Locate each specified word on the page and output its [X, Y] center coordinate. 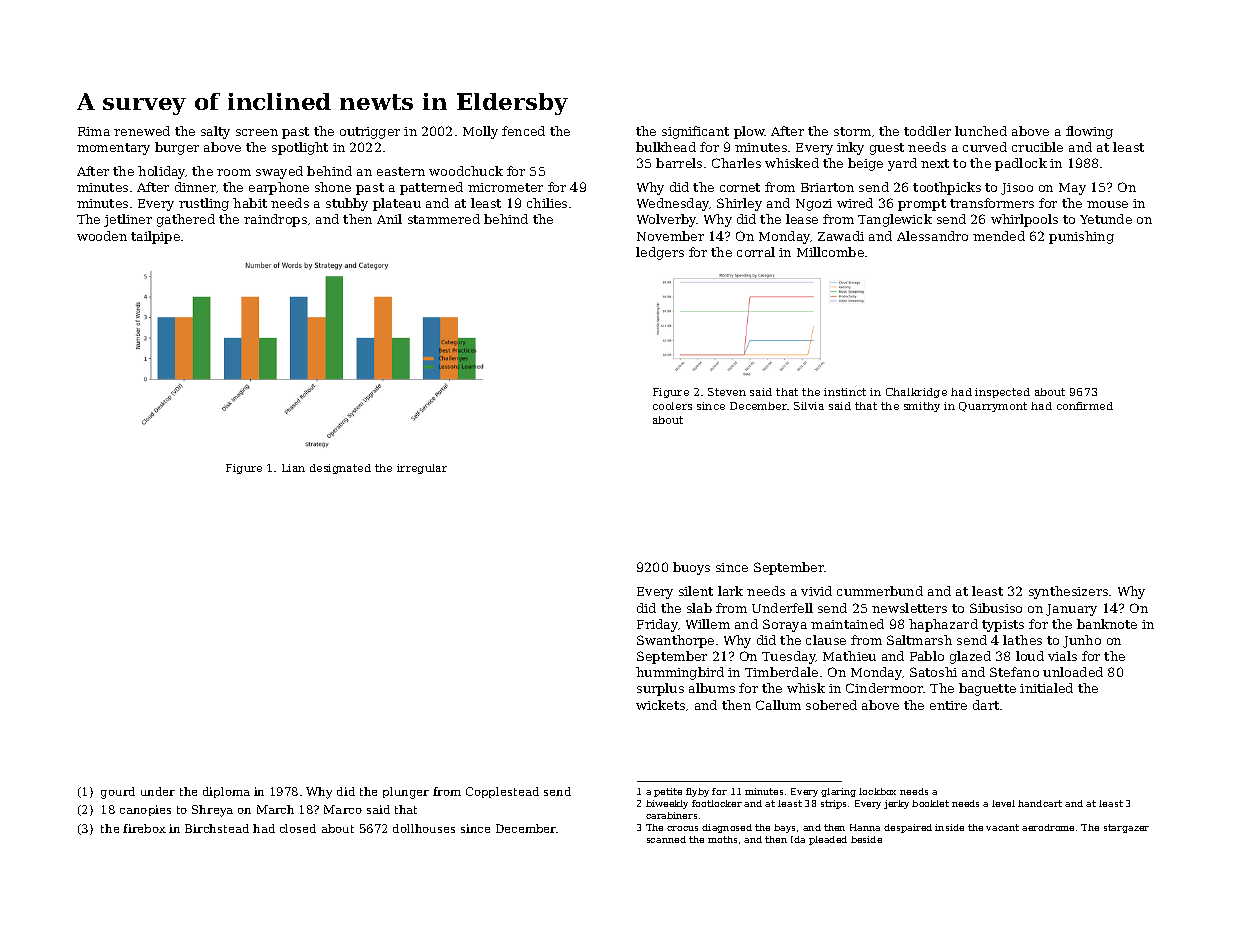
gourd [118, 793]
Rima [94, 131]
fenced [523, 131]
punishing [1081, 237]
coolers [672, 406]
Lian [293, 468]
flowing [1089, 132]
